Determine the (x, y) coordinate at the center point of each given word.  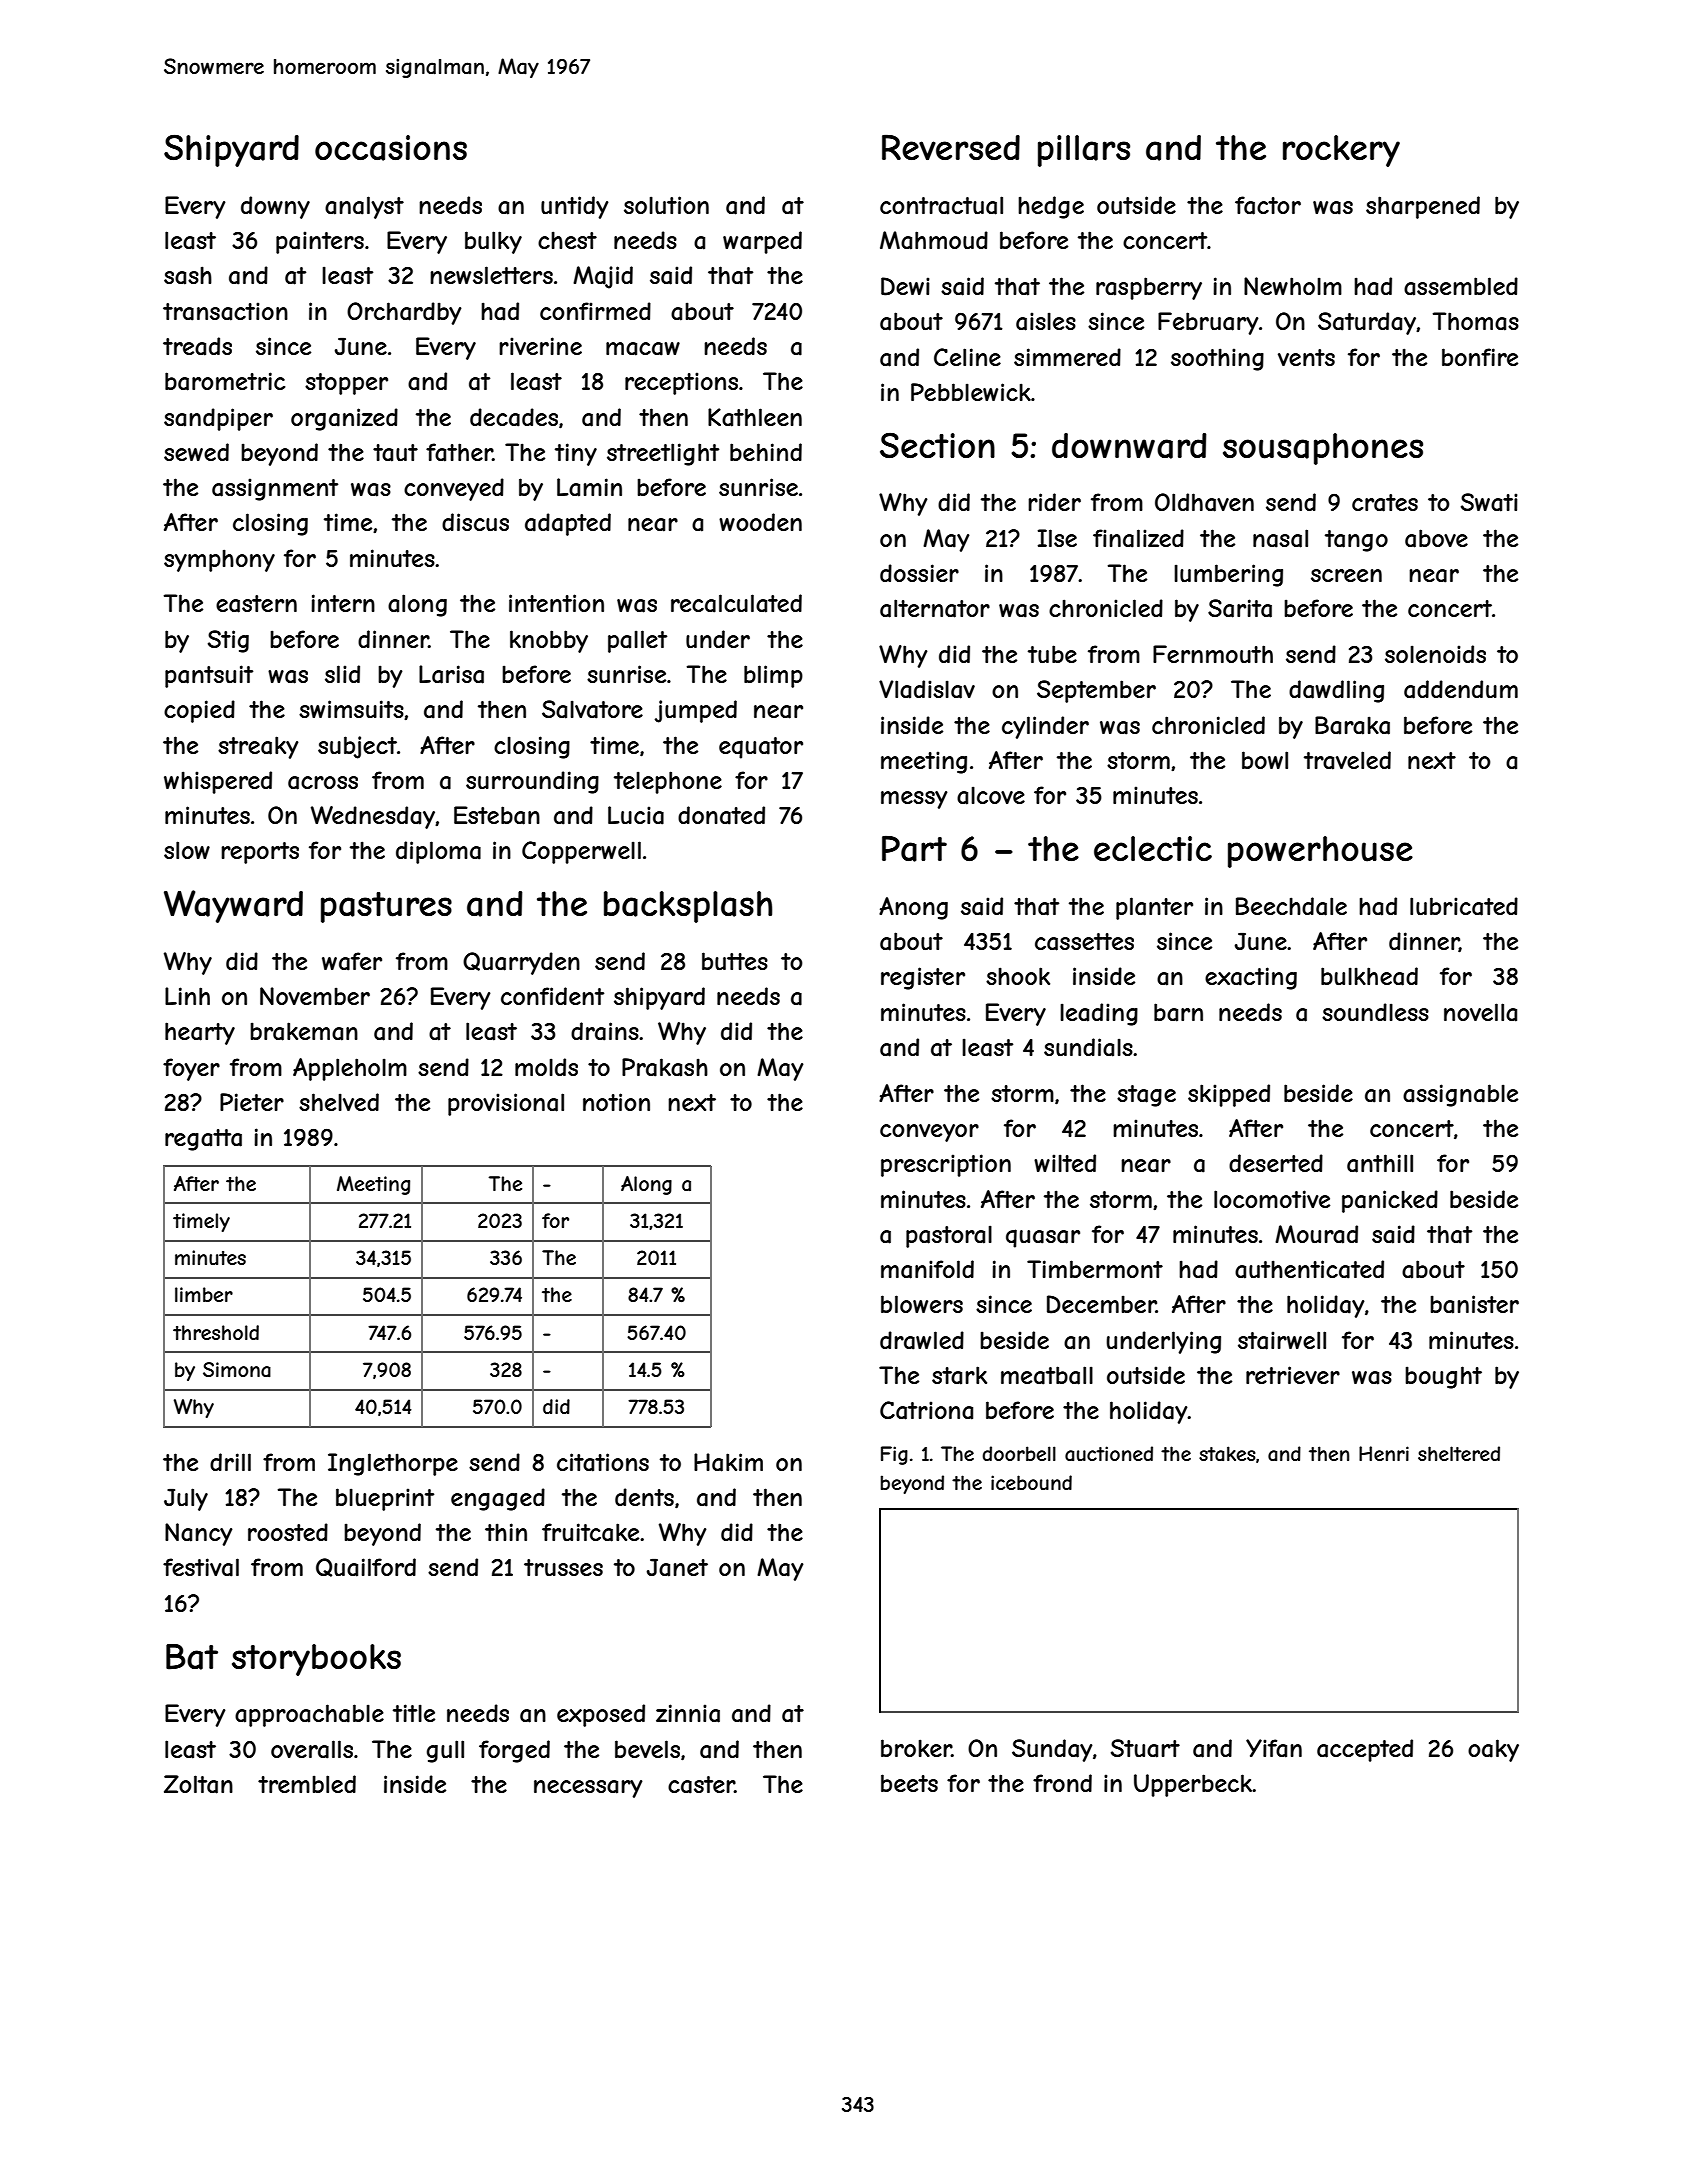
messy (914, 800)
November (315, 996)
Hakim (728, 1462)
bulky (493, 242)
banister (1474, 1304)
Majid (603, 277)
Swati (1489, 502)
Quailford (366, 1567)
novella (1480, 1012)
